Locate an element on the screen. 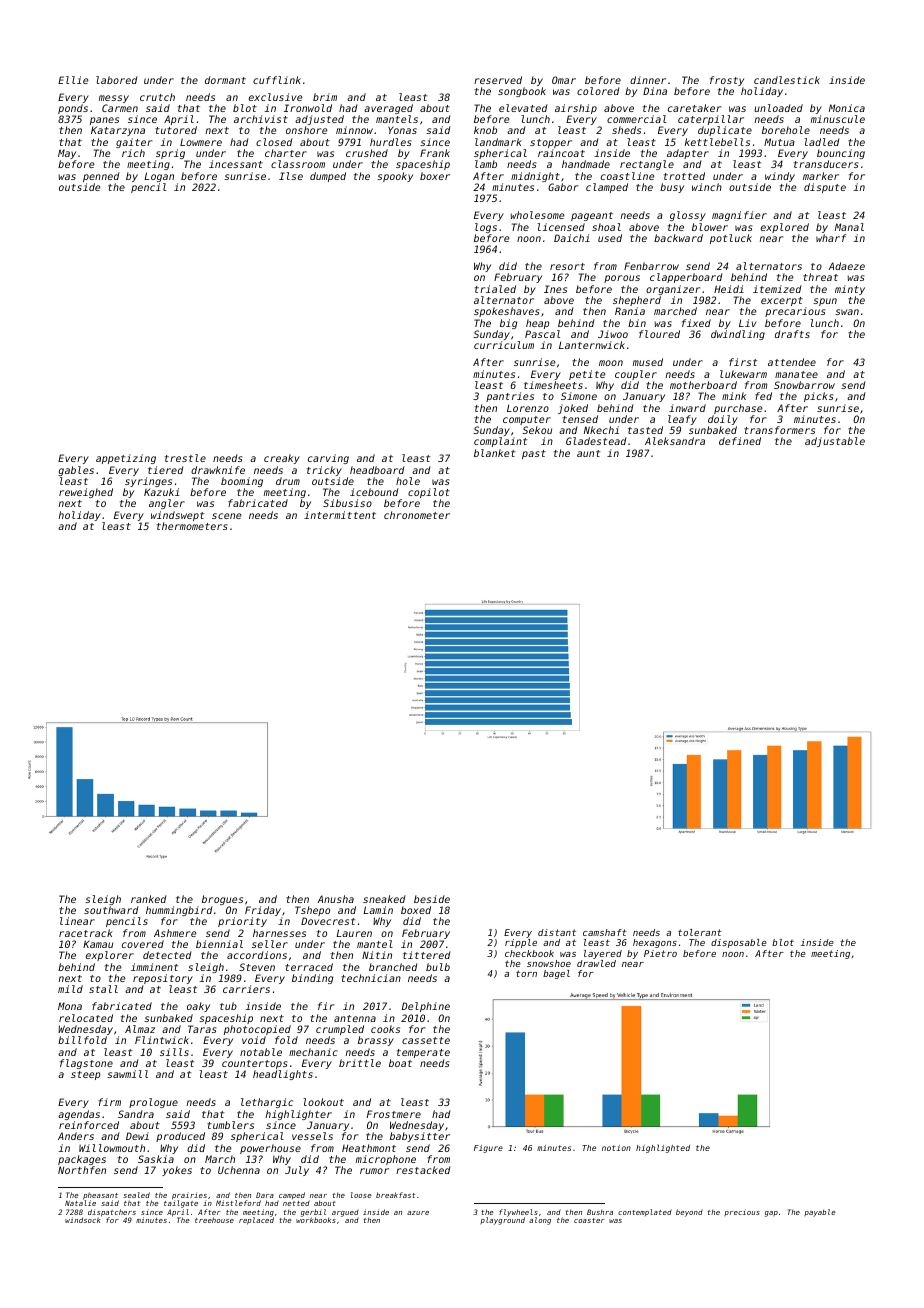 The width and height of the screenshot is (924, 1308). camshaft is located at coordinates (605, 932).
